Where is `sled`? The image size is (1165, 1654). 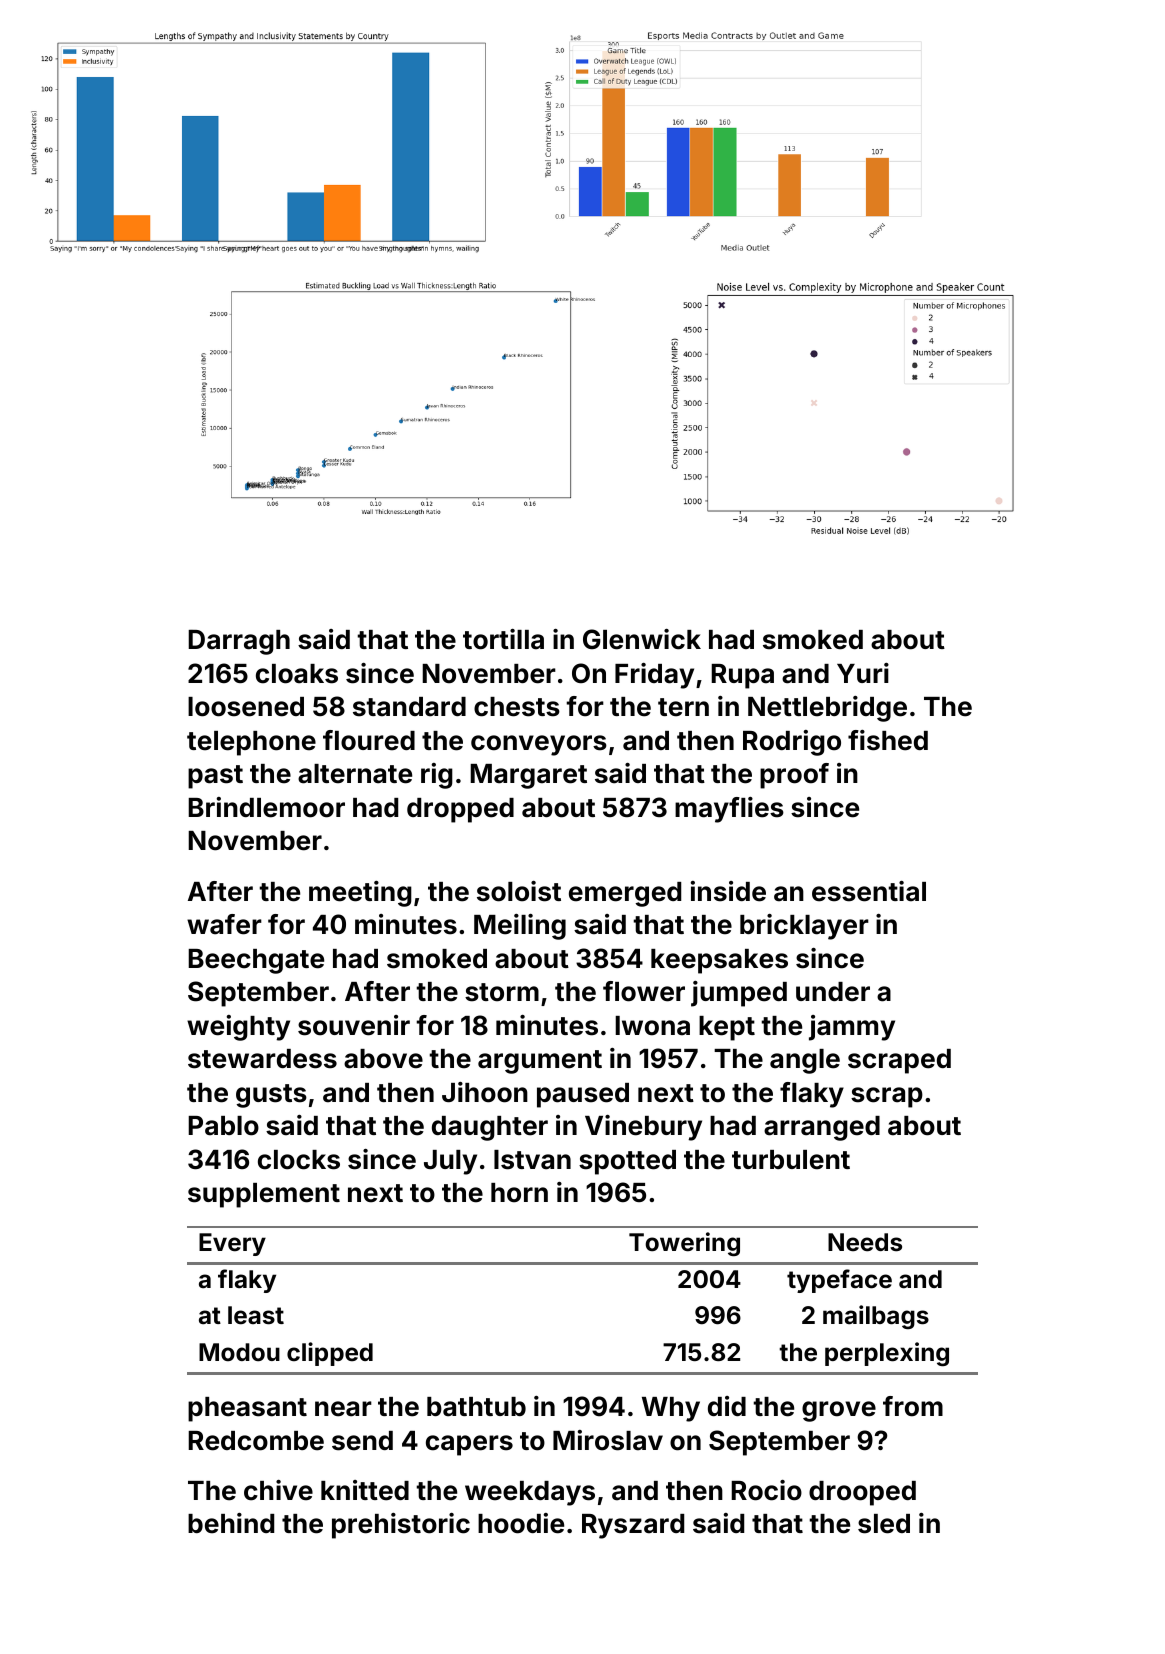
sled is located at coordinates (884, 1524).
